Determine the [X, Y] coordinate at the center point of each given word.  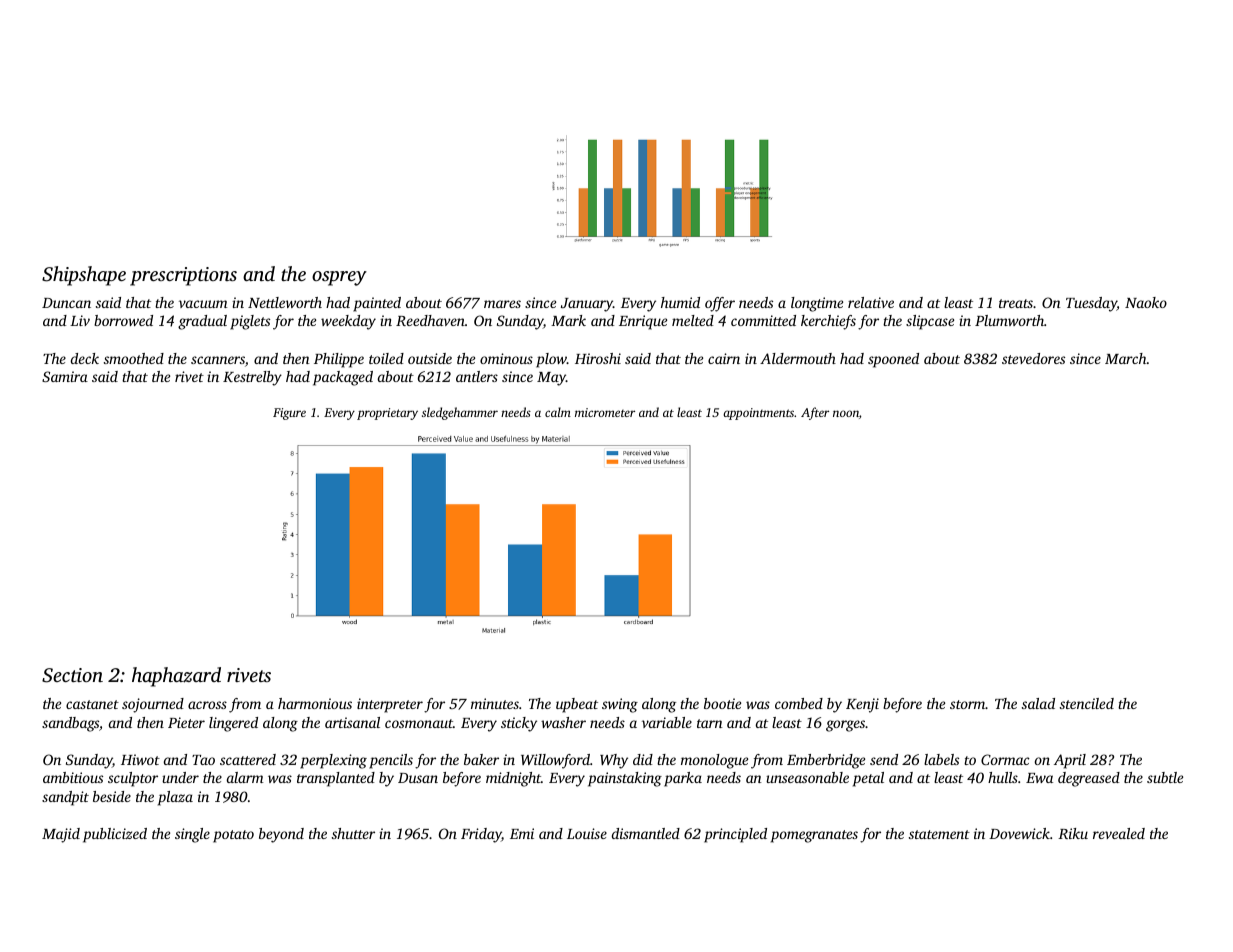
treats [1016, 303]
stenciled [1087, 703]
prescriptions [183, 276]
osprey [339, 278]
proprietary [387, 414]
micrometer [605, 412]
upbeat [577, 705]
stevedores [1033, 358]
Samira [65, 376]
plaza [175, 798]
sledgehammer [460, 413]
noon [846, 413]
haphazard [176, 677]
